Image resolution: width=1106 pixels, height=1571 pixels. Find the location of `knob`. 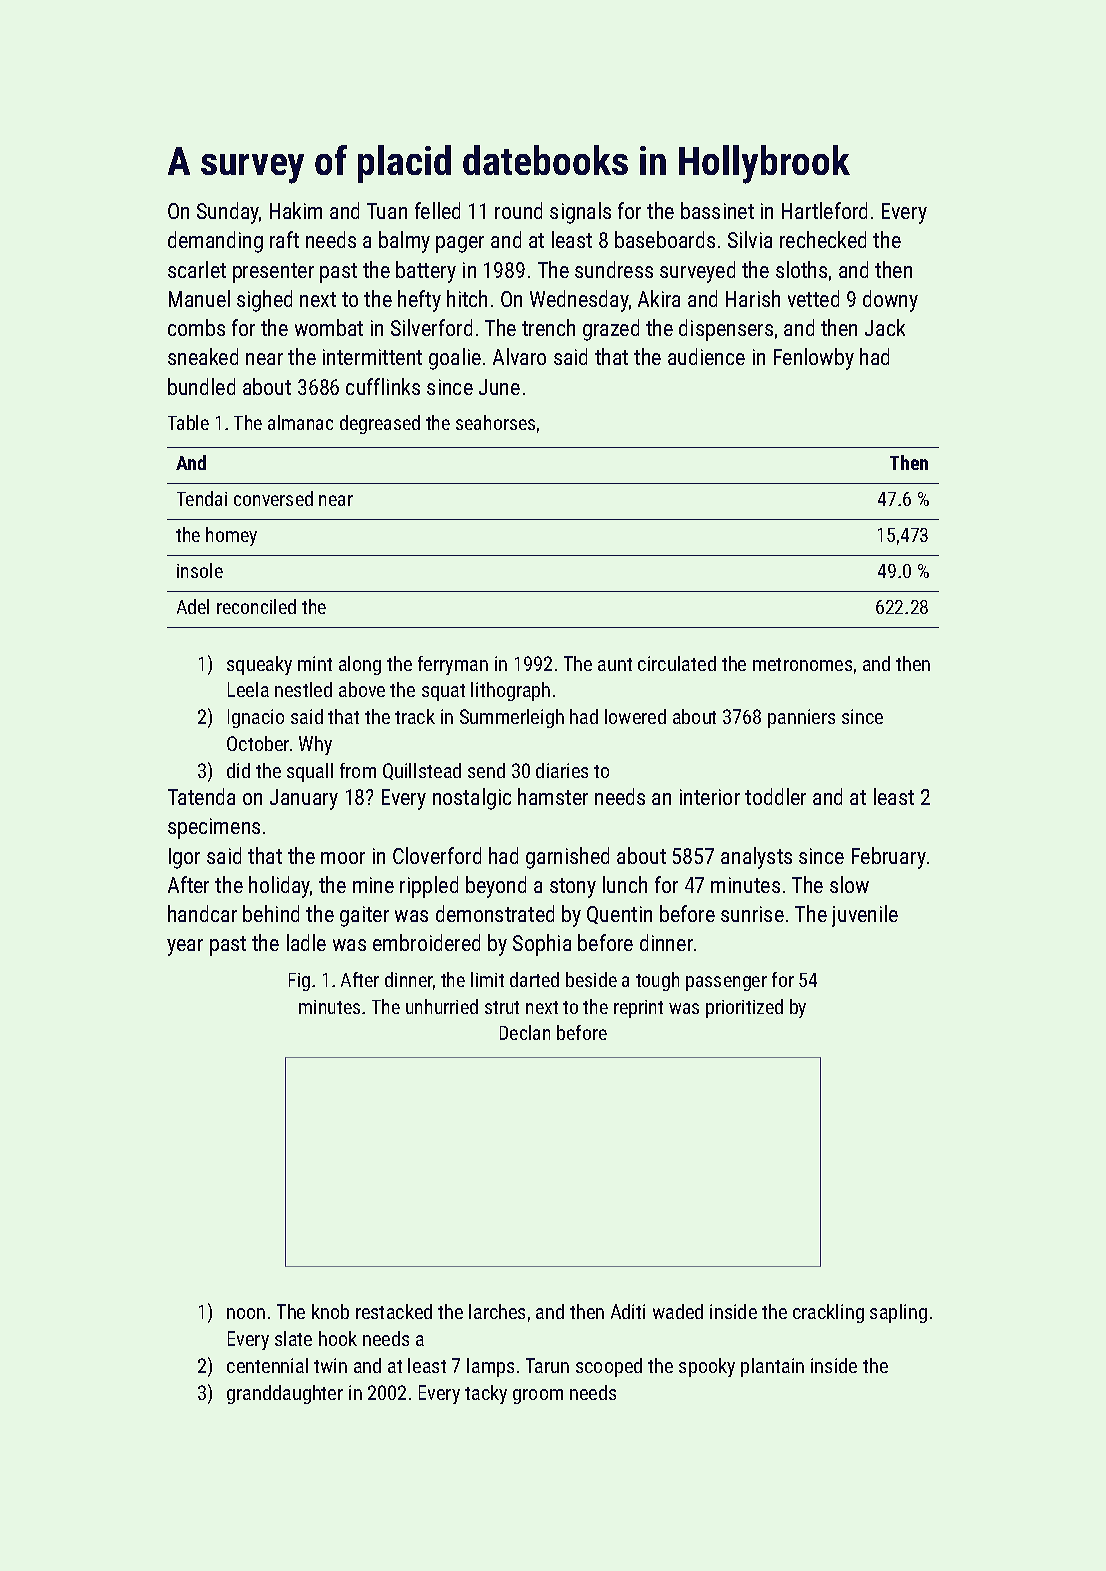

knob is located at coordinates (330, 1311).
